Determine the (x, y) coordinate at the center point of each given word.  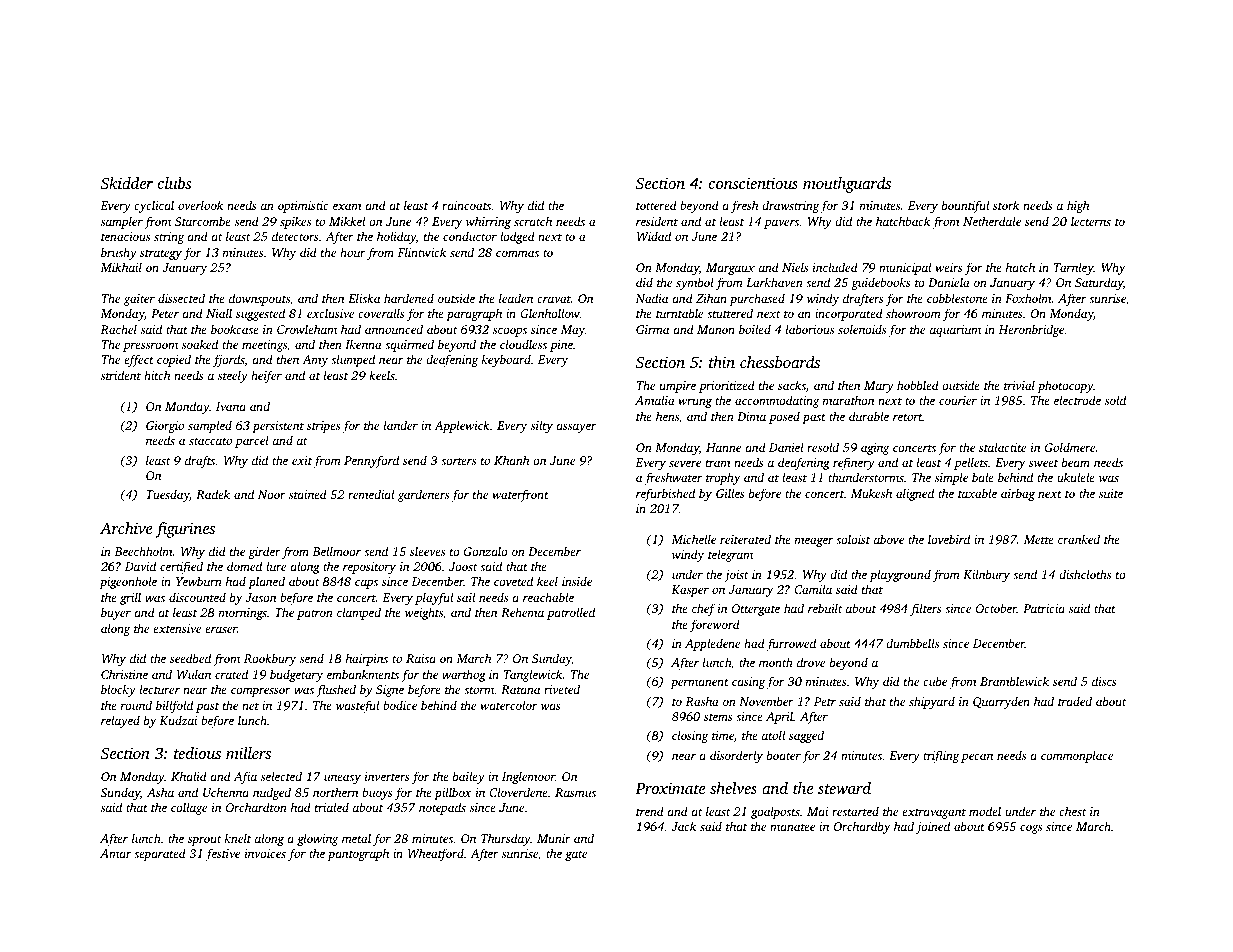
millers (248, 753)
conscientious (753, 183)
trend (650, 811)
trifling (941, 756)
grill (130, 598)
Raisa (421, 658)
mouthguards (847, 185)
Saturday (1099, 283)
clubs (174, 183)
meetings (264, 346)
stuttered (730, 313)
